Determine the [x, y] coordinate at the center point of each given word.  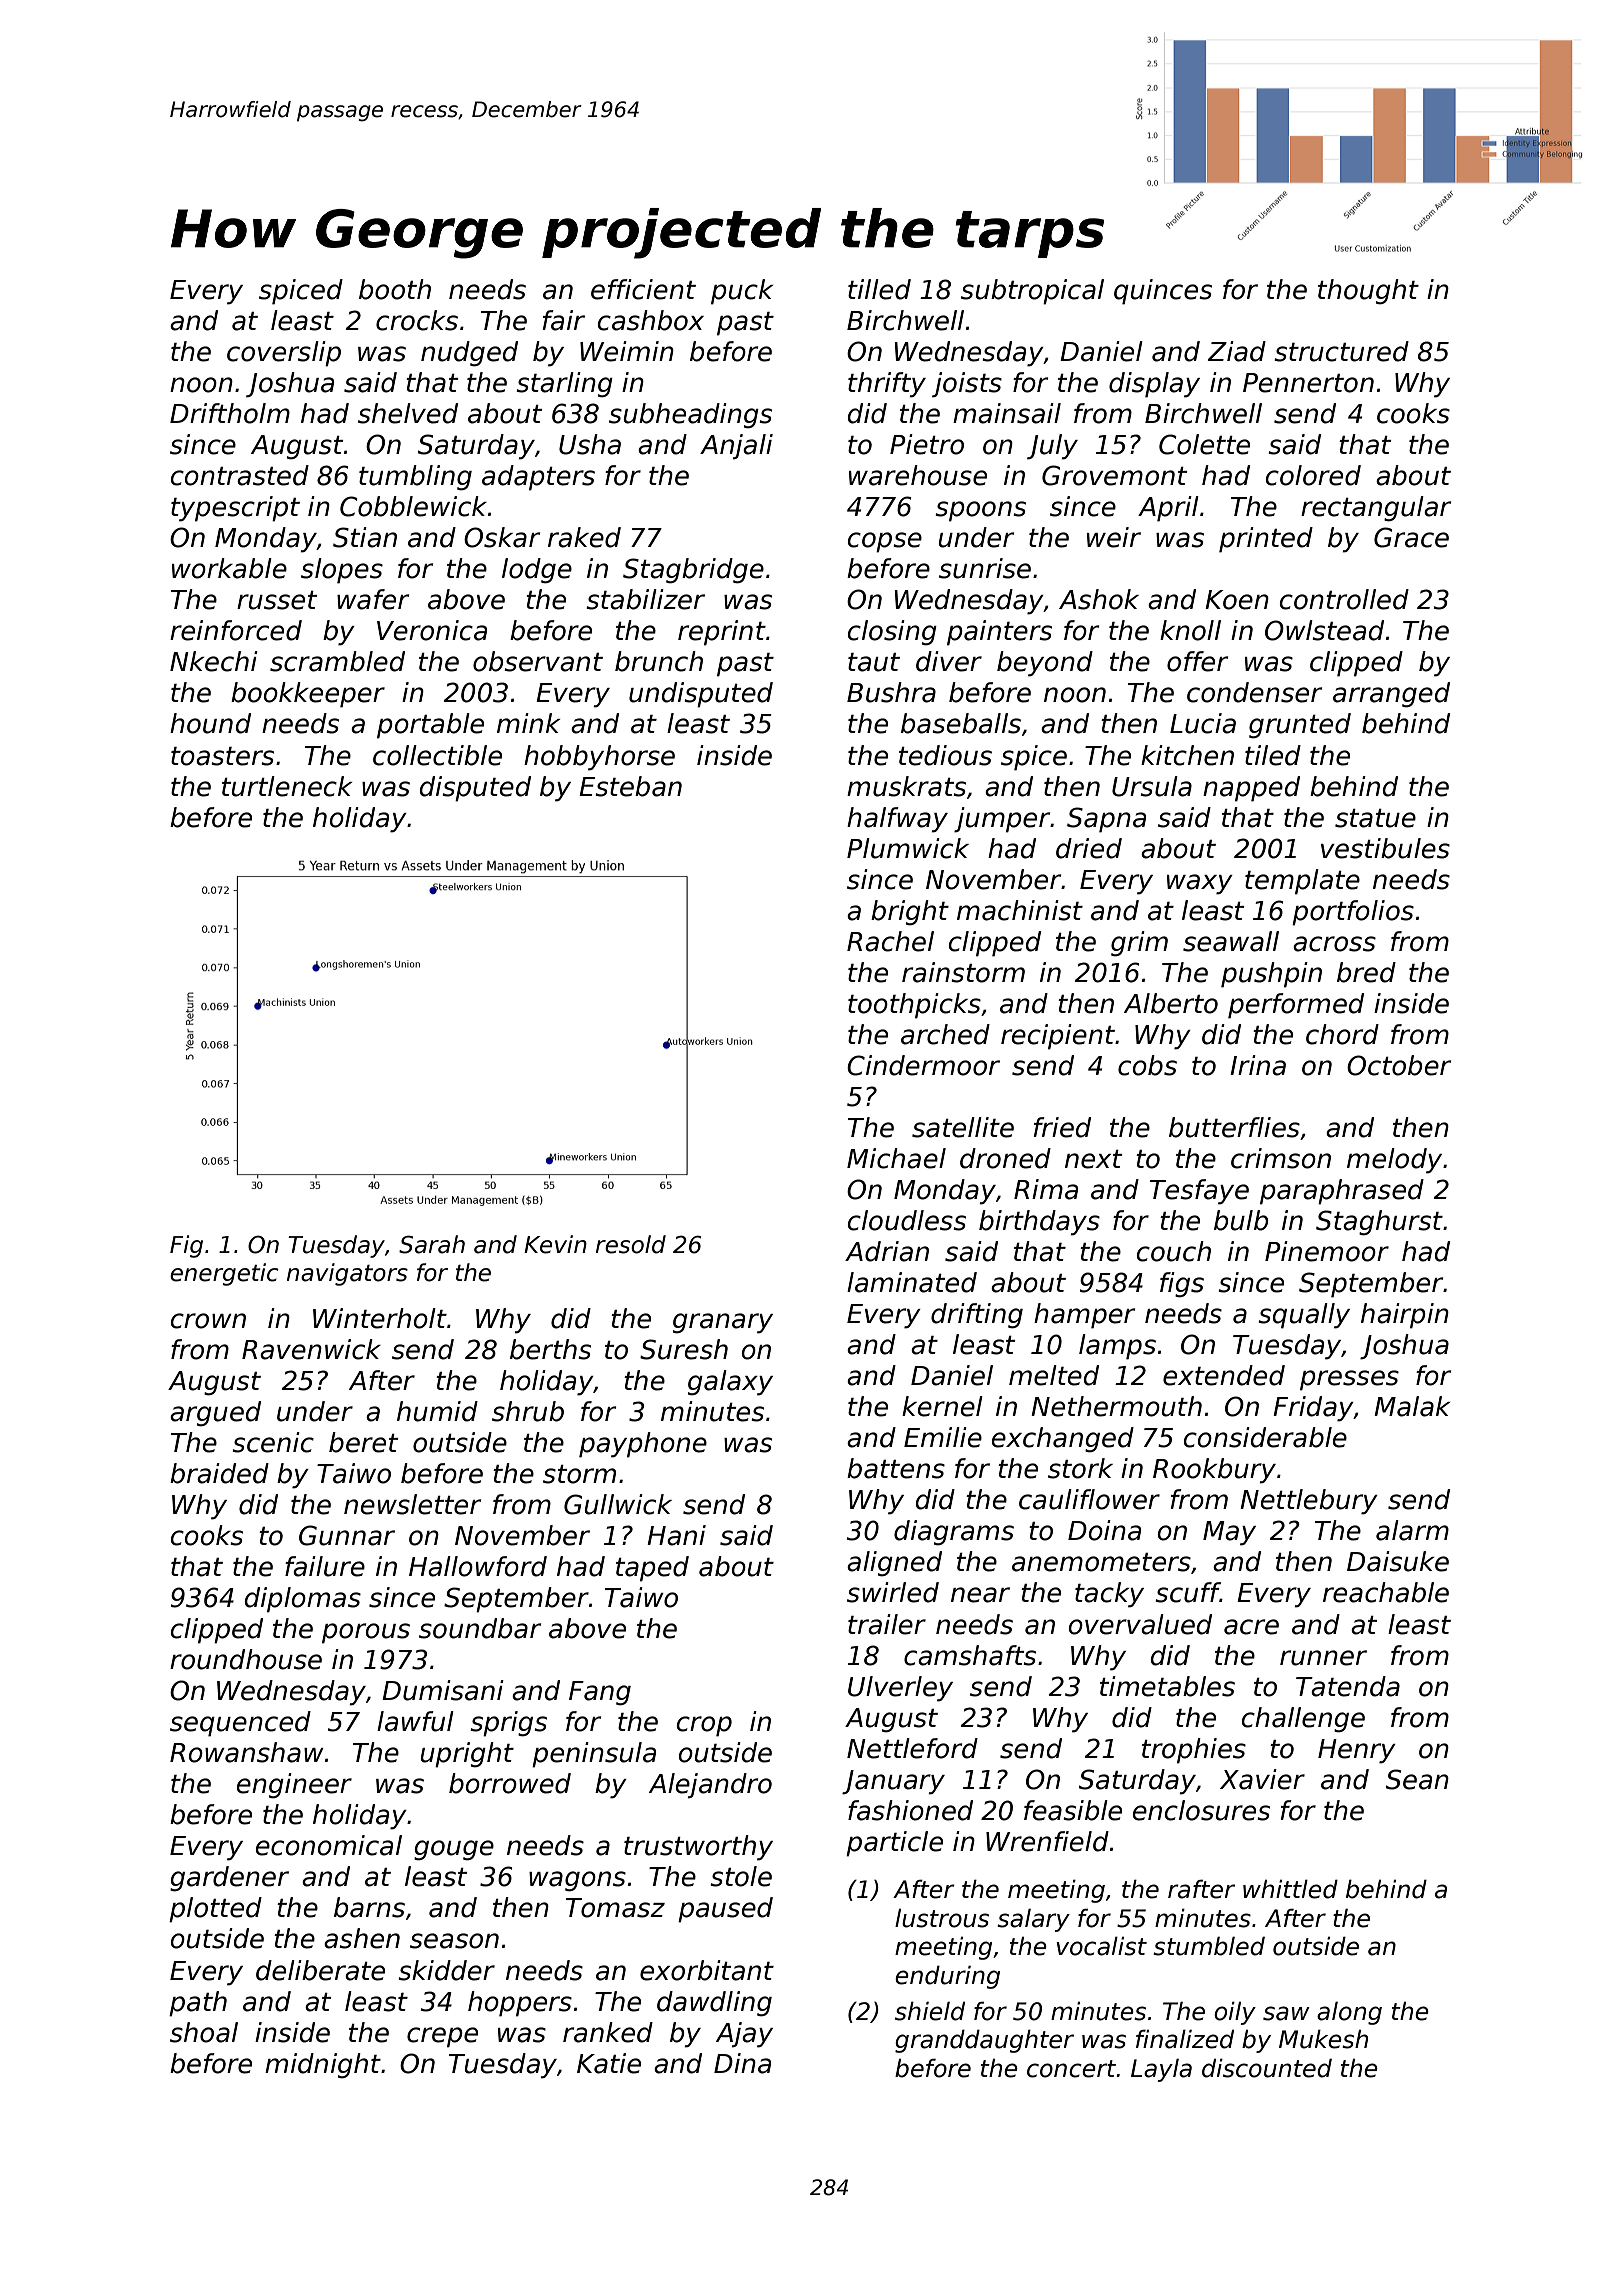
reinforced [236, 630]
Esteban [630, 786]
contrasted [240, 475]
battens [896, 1468]
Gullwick [618, 1504]
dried [1089, 848]
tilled [879, 289]
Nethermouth [1116, 1406]
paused [725, 1910]
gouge [454, 1850]
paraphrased [1342, 1192]
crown [208, 1321]
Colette [1204, 444]
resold [631, 1244]
